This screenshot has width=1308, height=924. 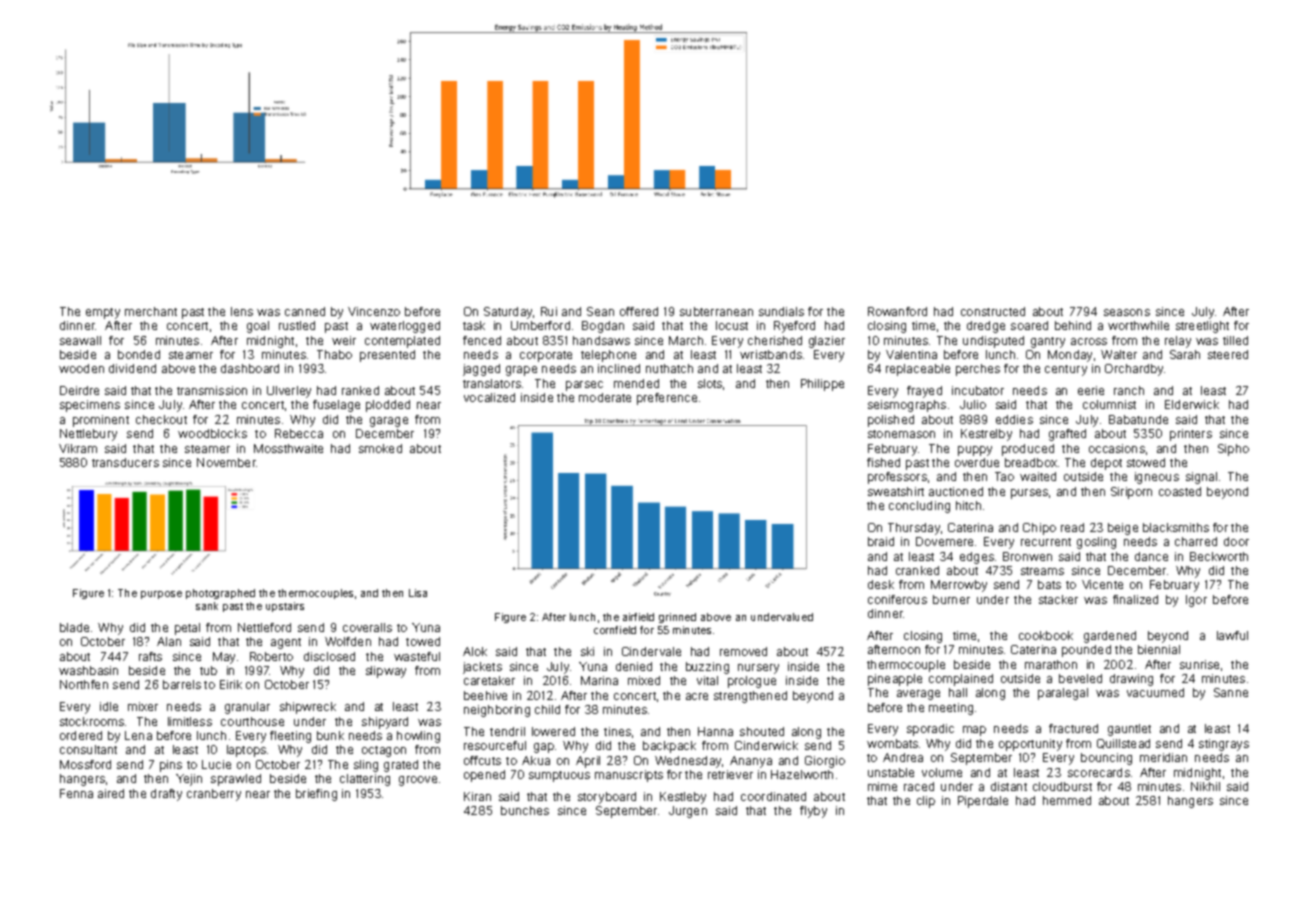 What do you see at coordinates (380, 448) in the screenshot?
I see `smoked` at bounding box center [380, 448].
